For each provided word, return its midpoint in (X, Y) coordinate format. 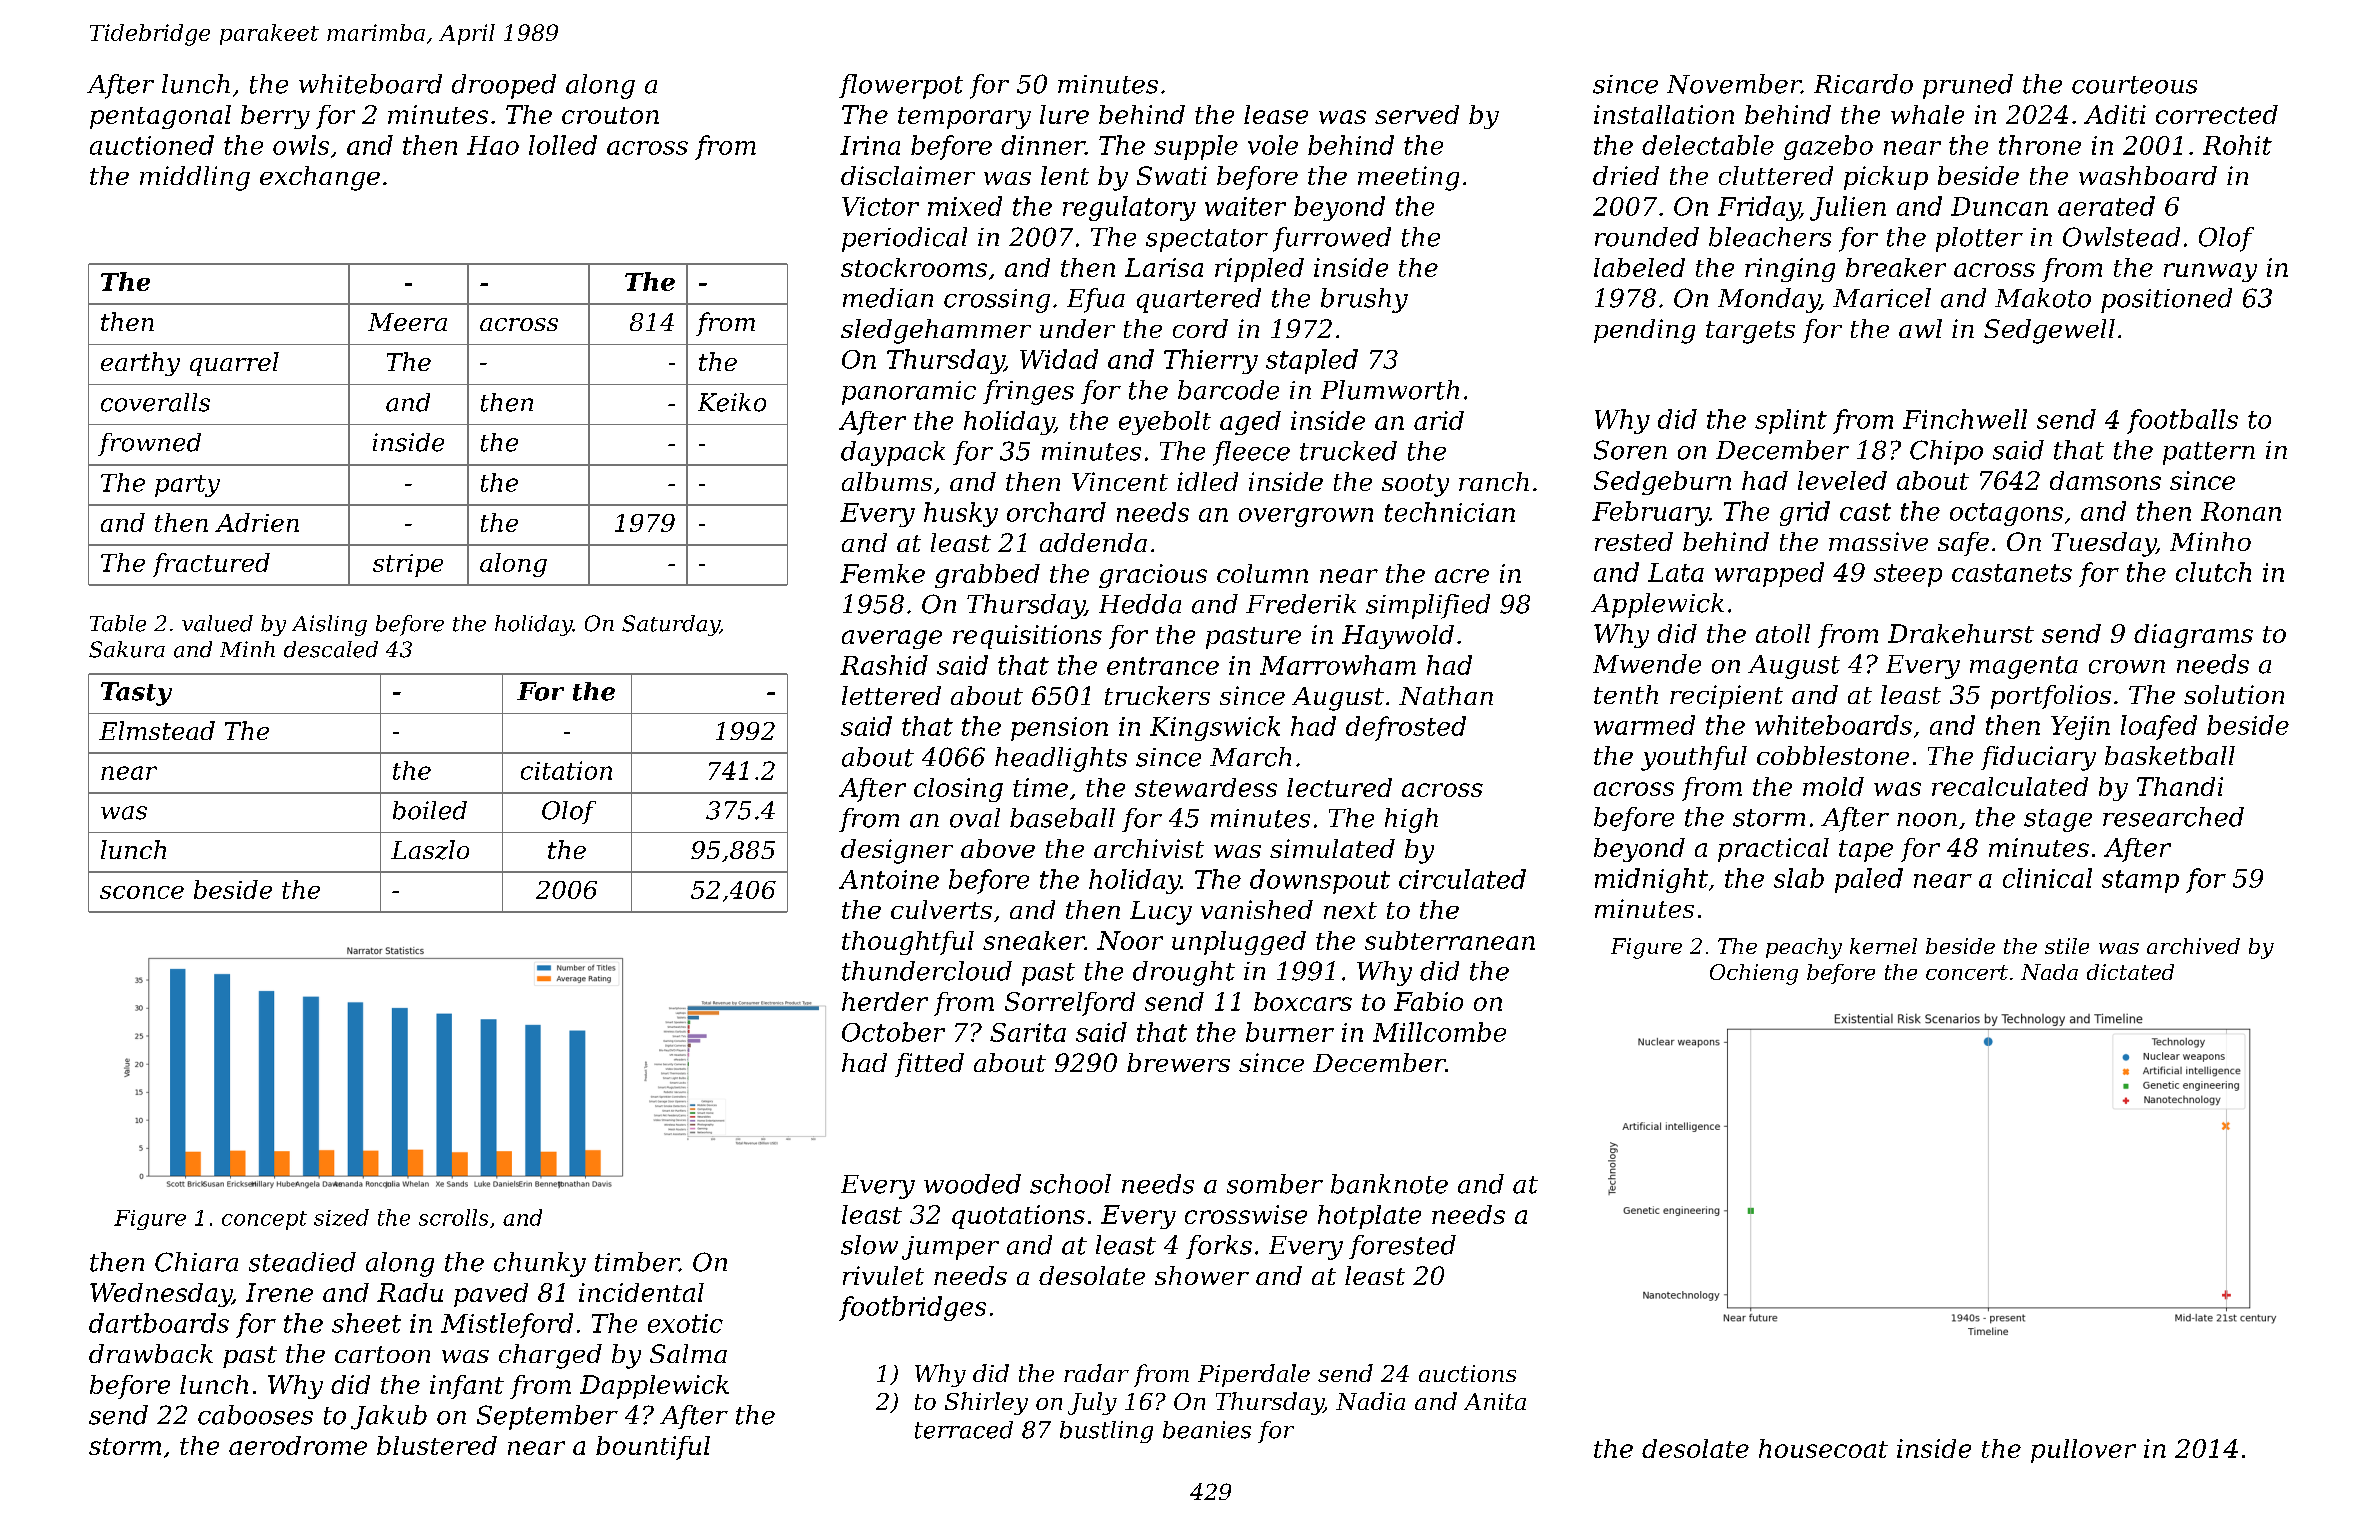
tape (1866, 851)
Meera (407, 322)
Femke (882, 573)
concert (1967, 972)
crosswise (1246, 1214)
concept (264, 1220)
